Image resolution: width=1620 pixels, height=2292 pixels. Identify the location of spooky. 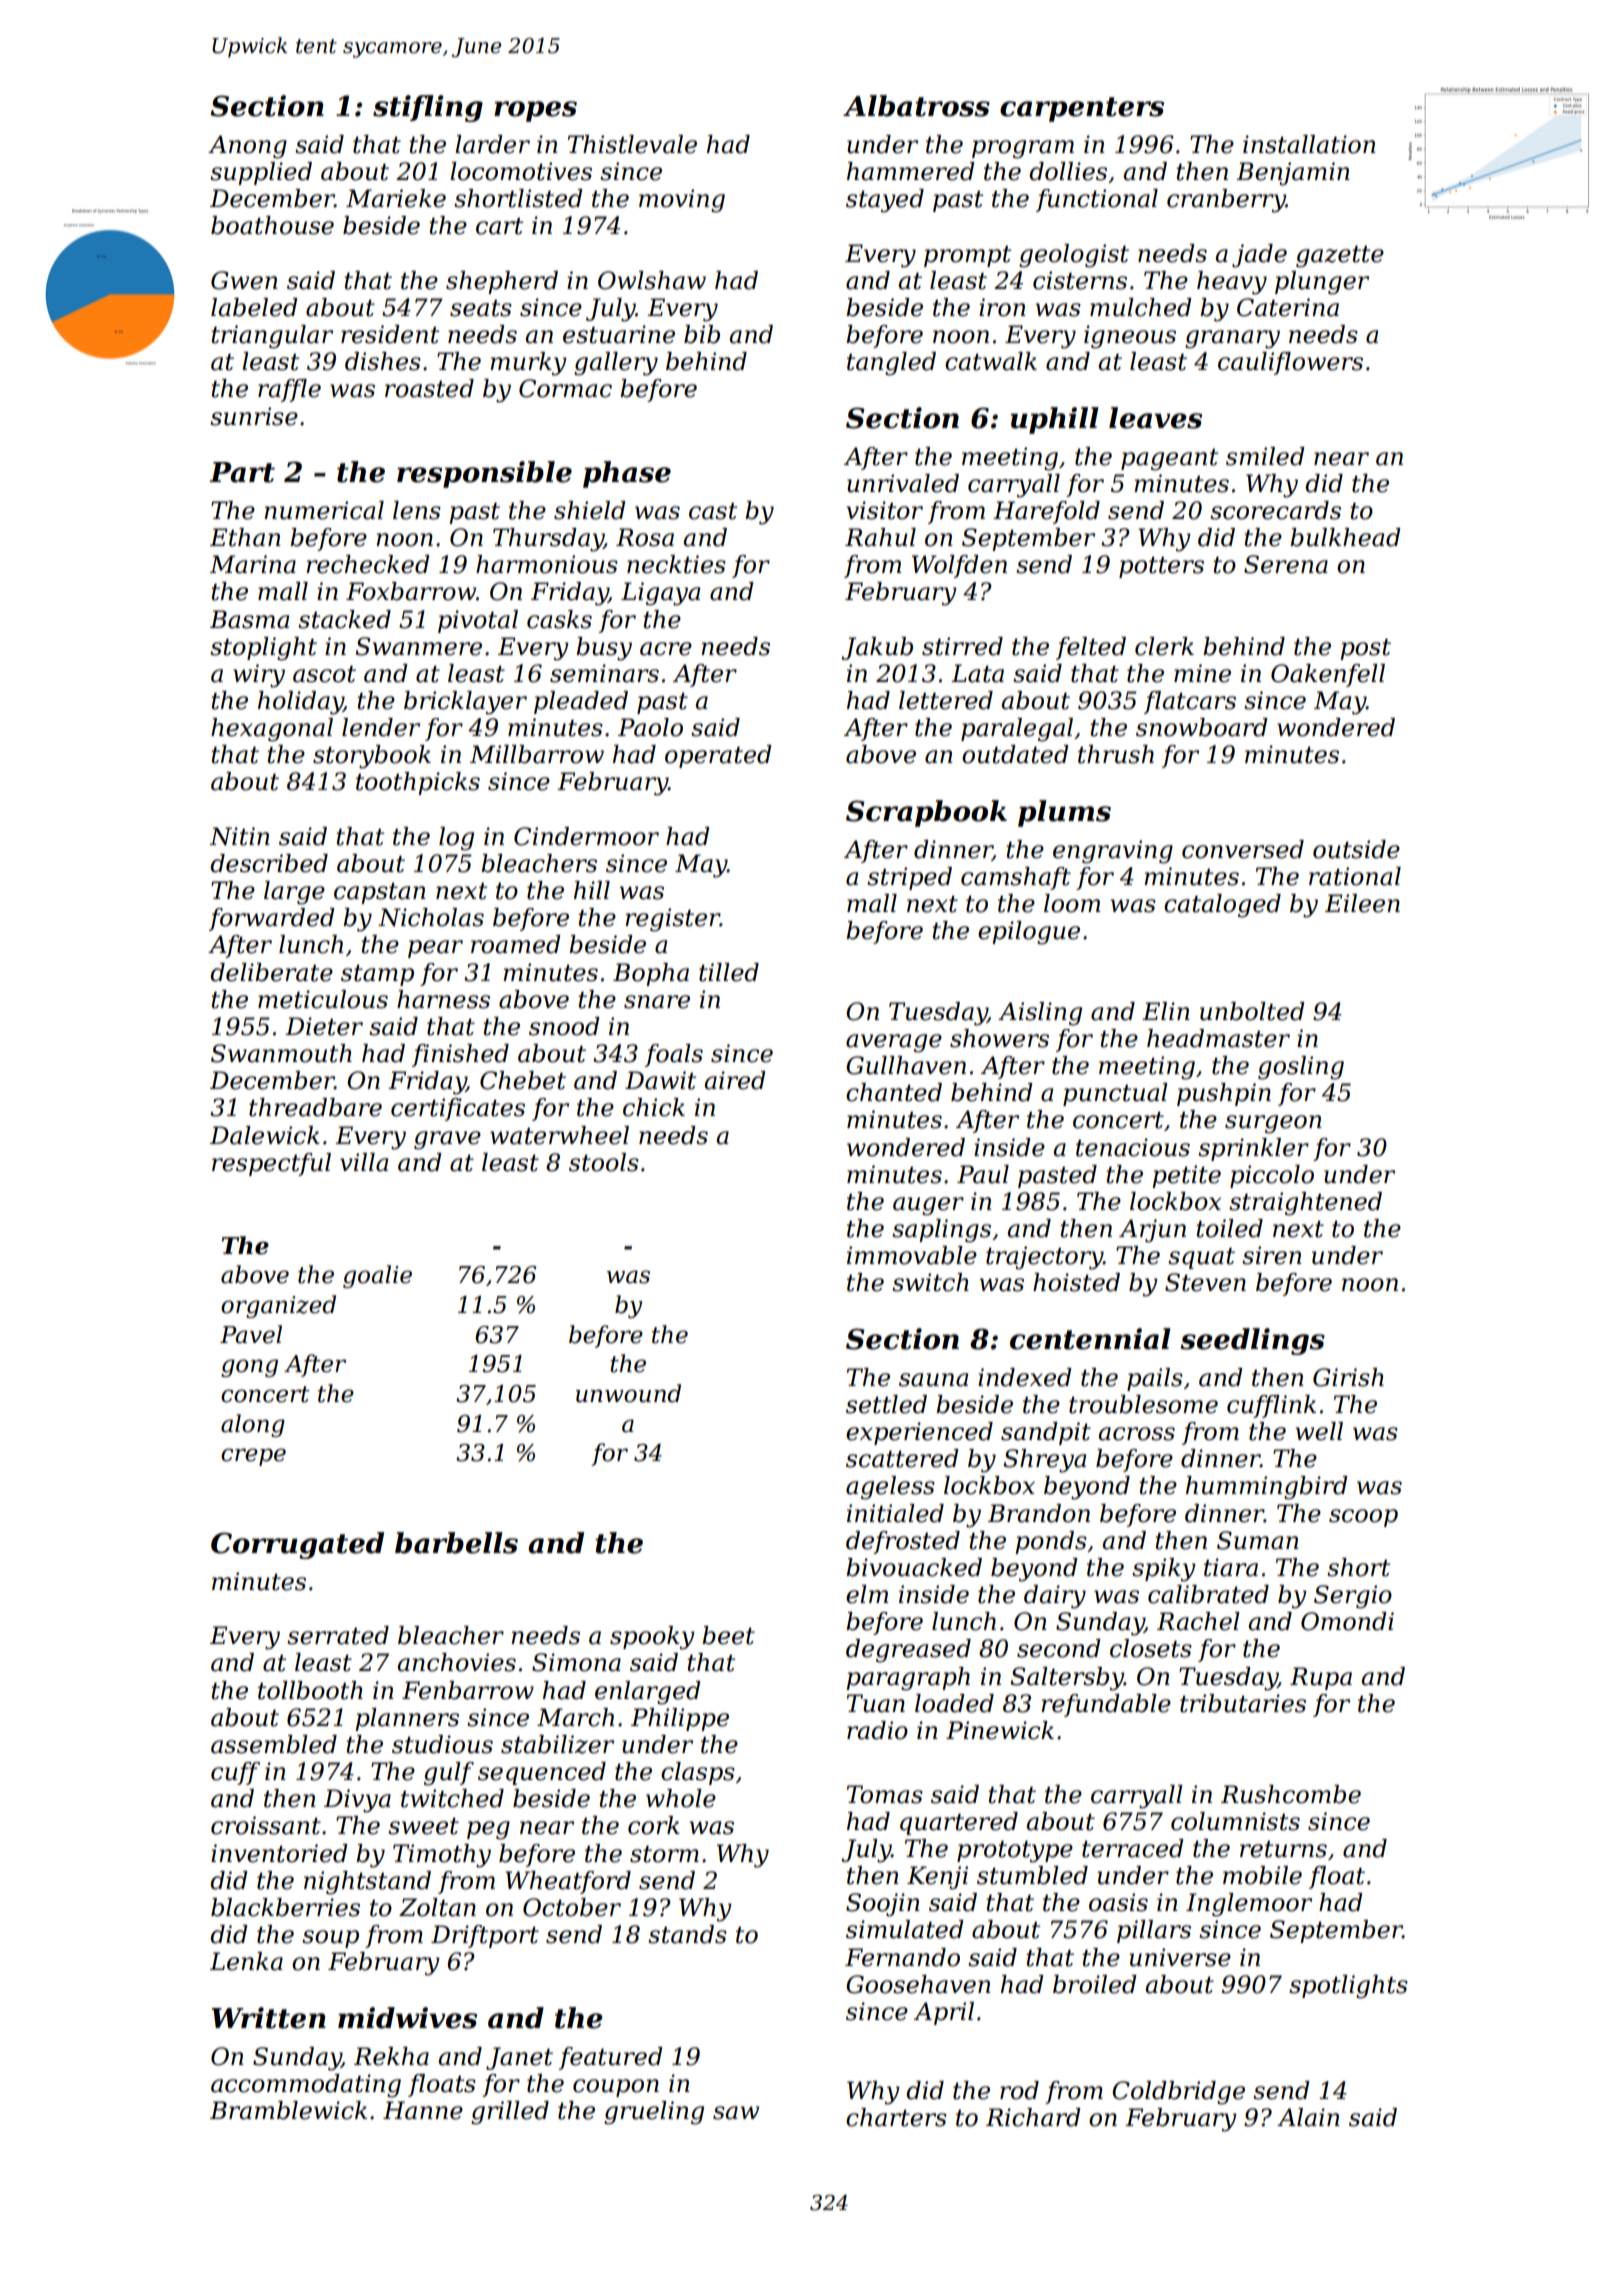
(652, 1638).
